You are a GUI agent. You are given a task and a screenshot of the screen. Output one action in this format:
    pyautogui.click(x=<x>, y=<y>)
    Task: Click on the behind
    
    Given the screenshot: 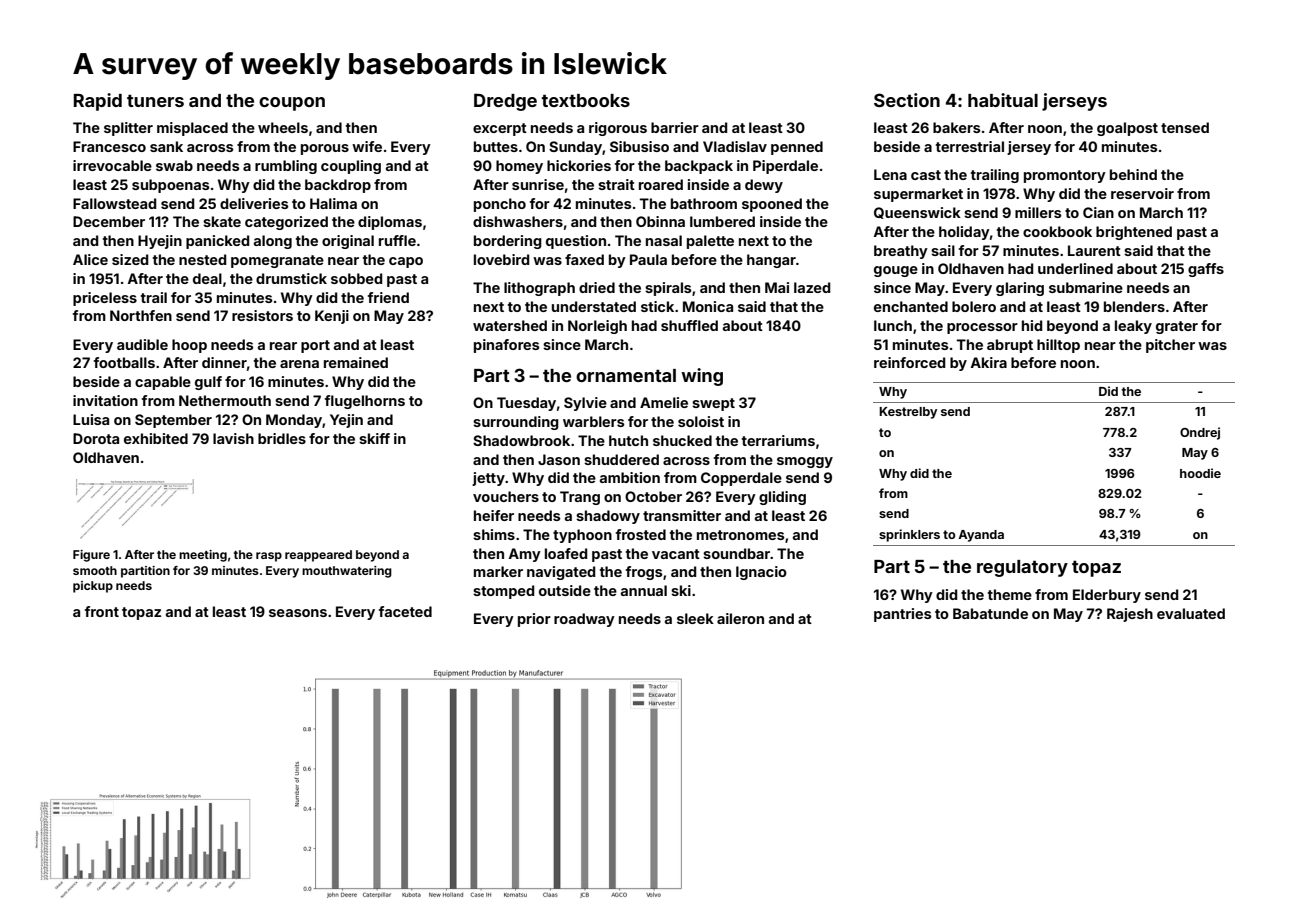 What is the action you would take?
    pyautogui.click(x=1133, y=174)
